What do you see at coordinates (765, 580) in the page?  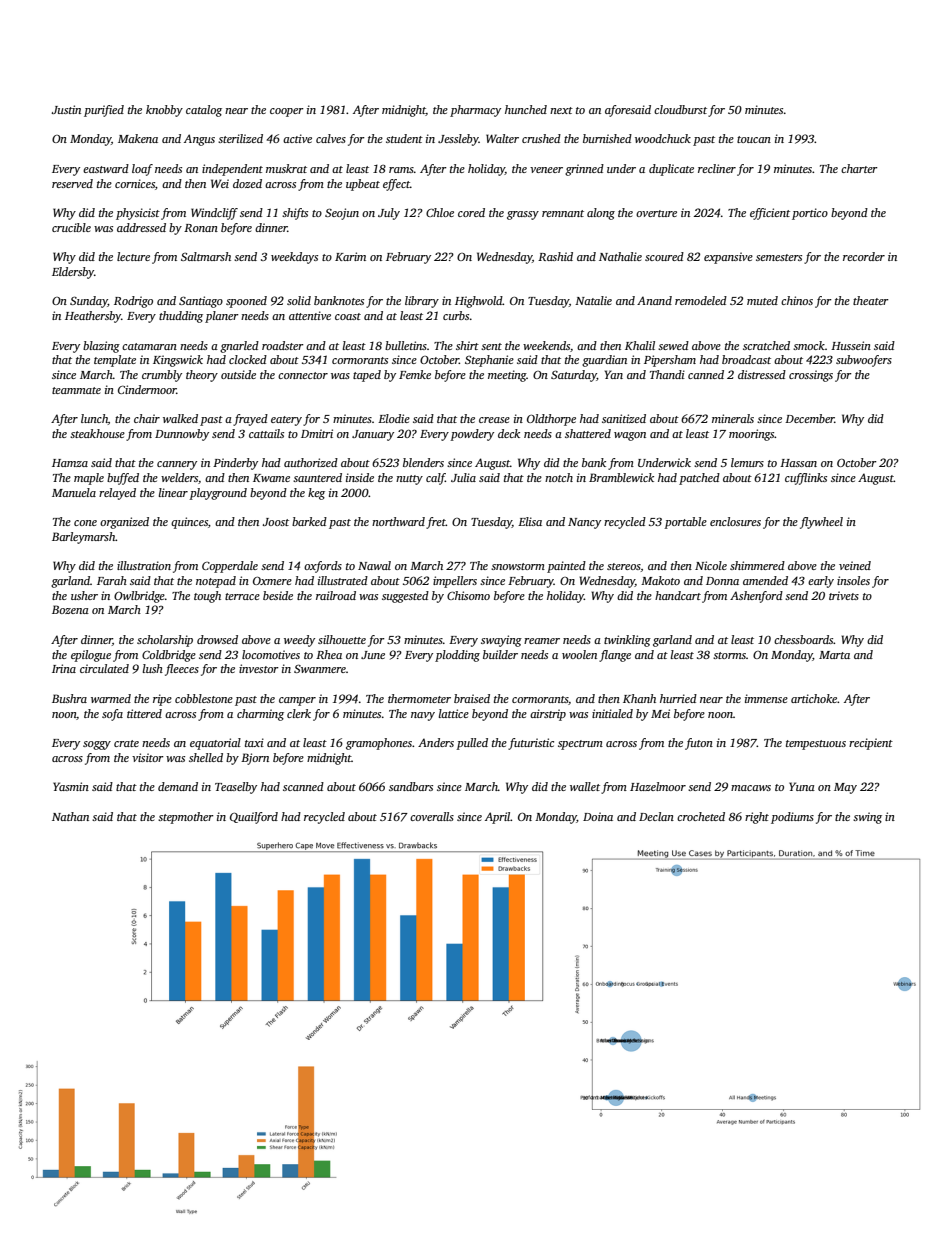 I see `amended` at bounding box center [765, 580].
